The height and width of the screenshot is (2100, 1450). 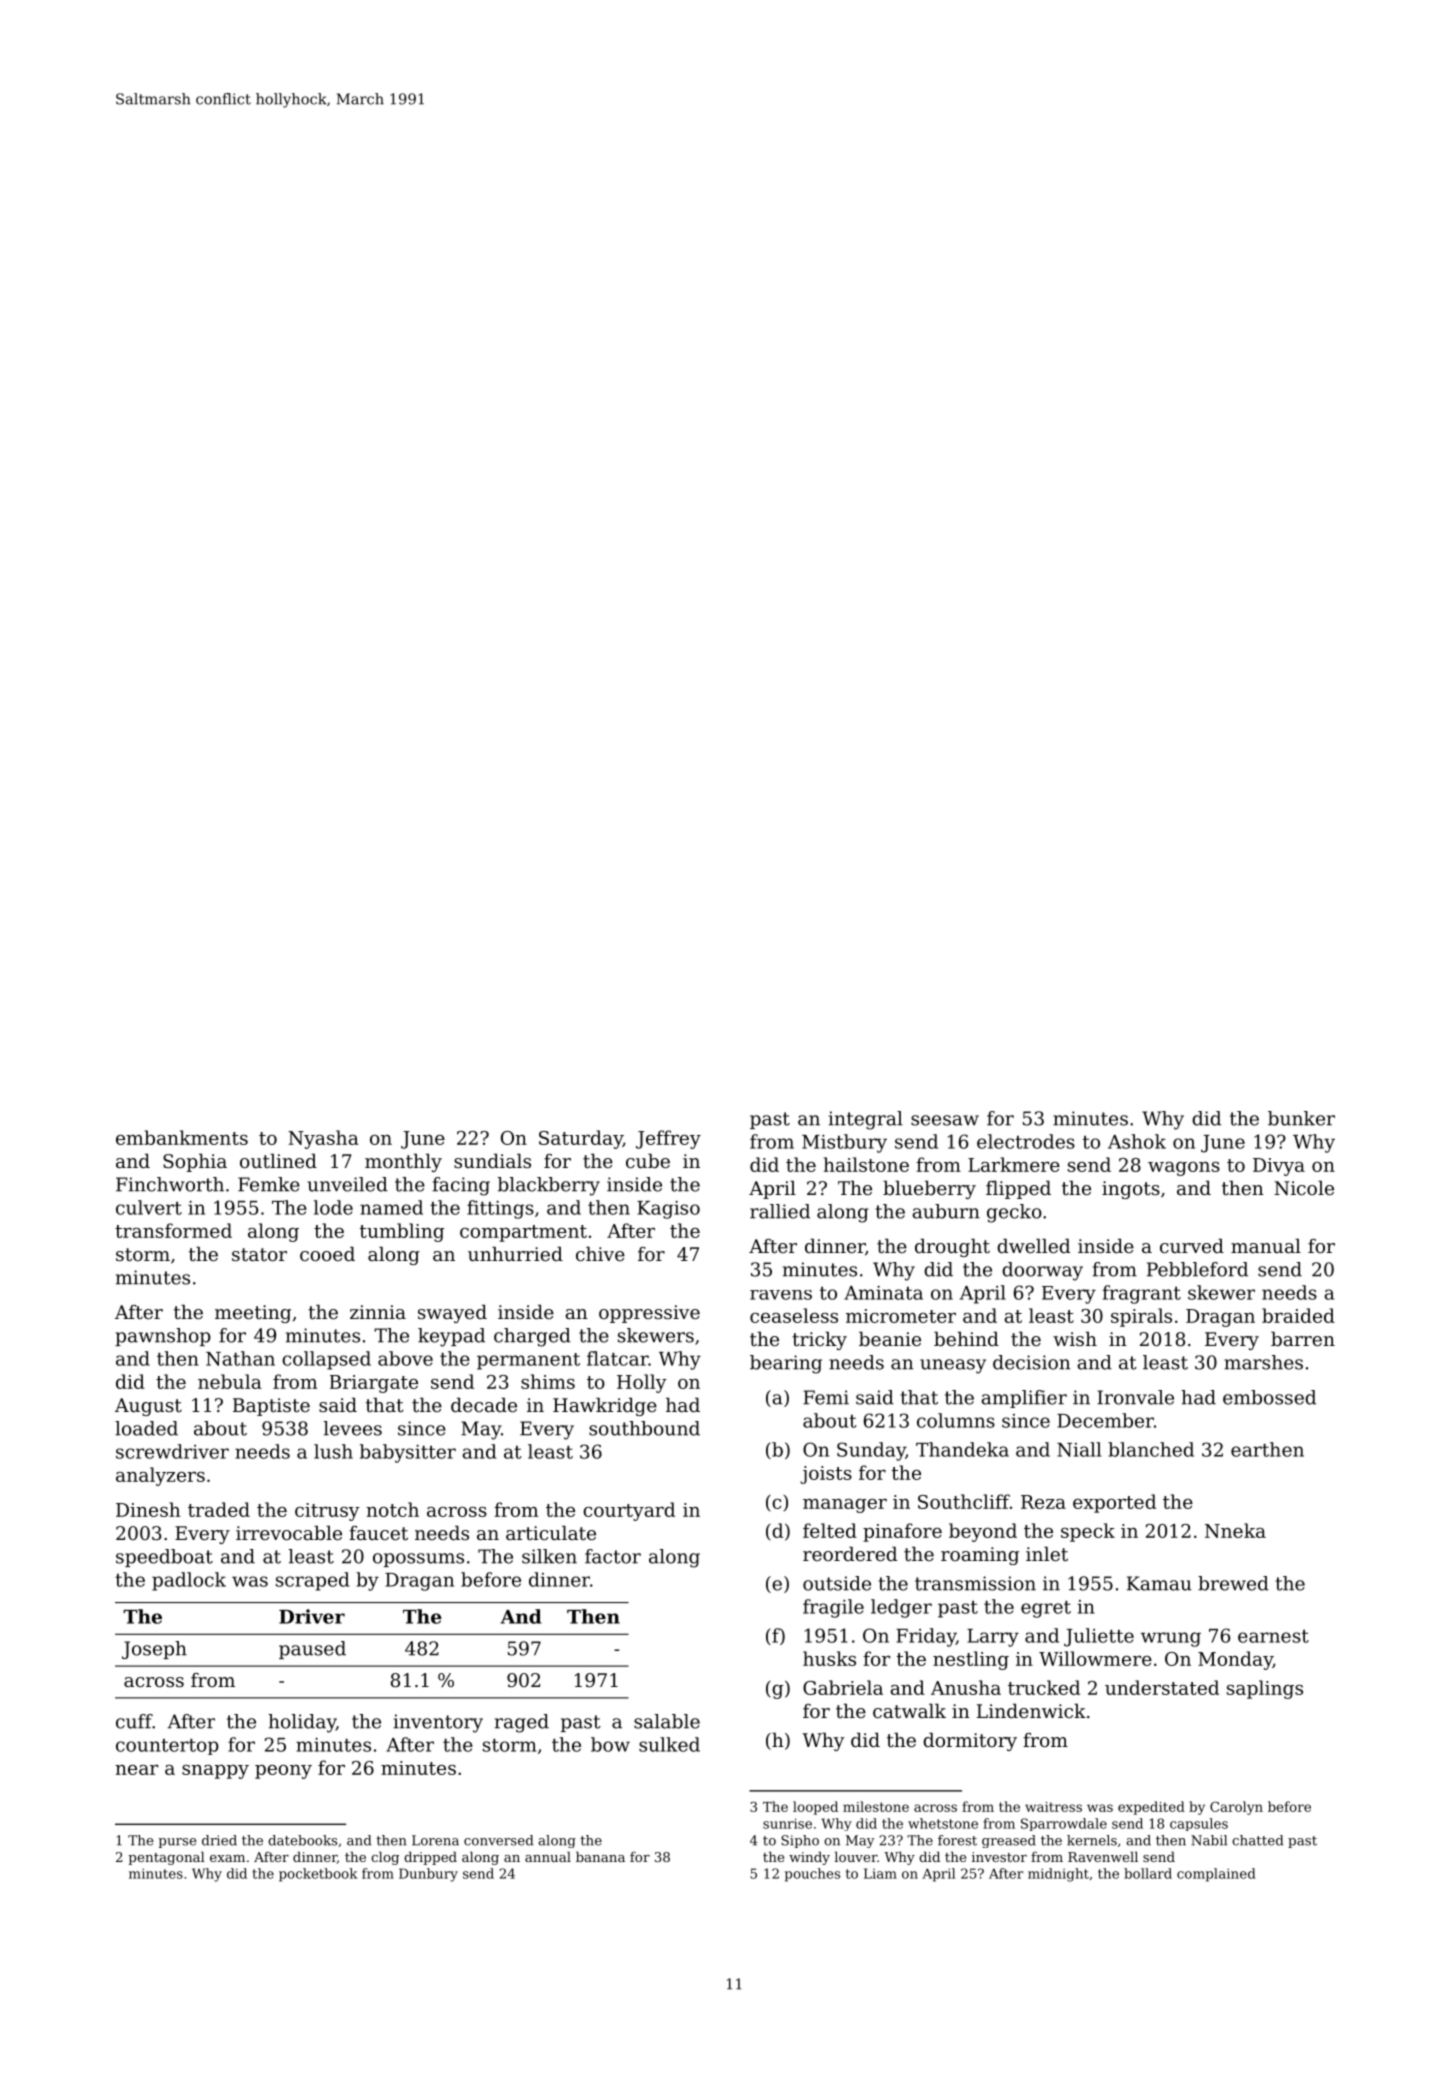 What do you see at coordinates (154, 1650) in the screenshot?
I see `Joseph` at bounding box center [154, 1650].
